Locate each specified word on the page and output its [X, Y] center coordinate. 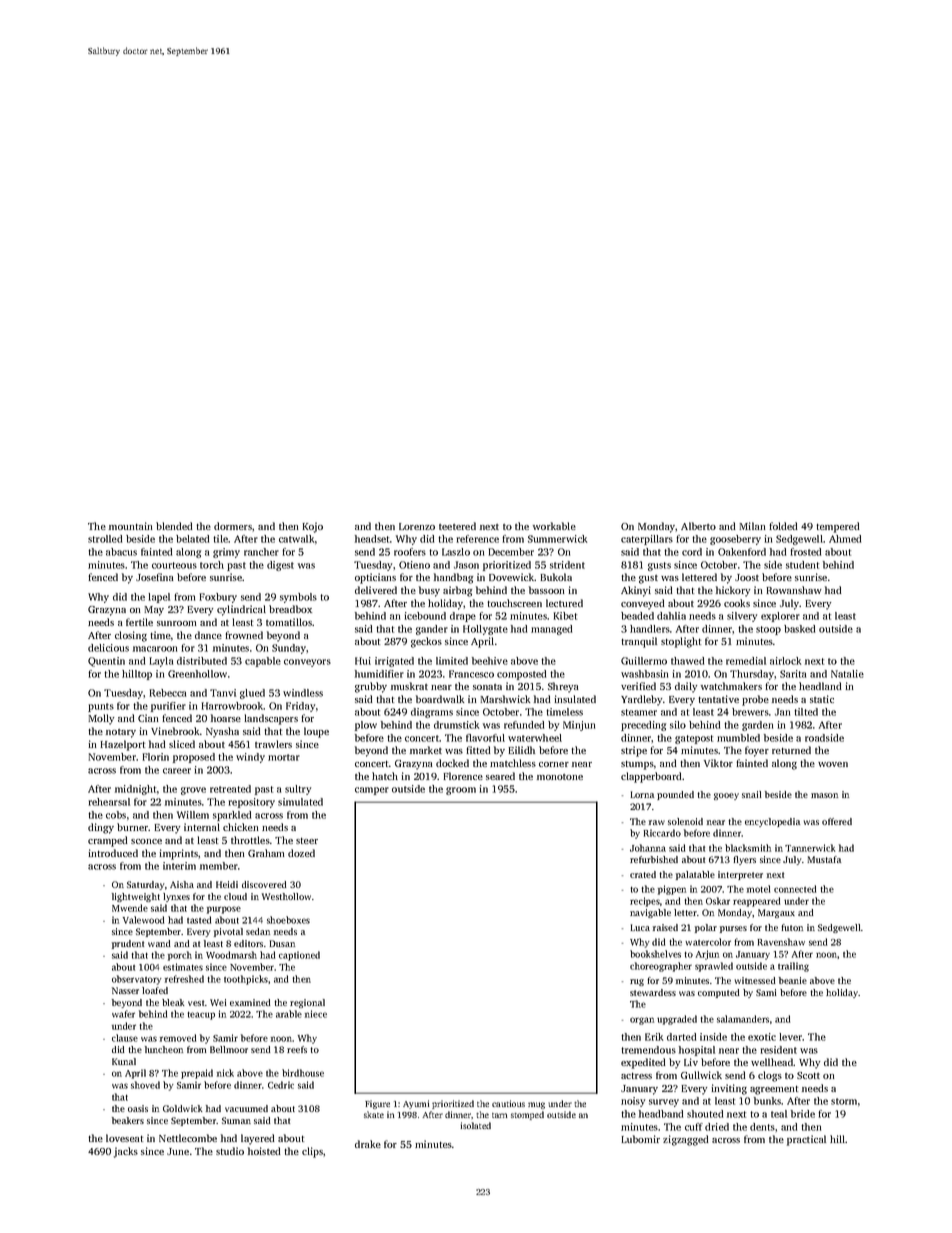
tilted [806, 712]
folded [783, 526]
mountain [131, 526]
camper [372, 791]
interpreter [740, 875]
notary [121, 733]
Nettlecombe [188, 1138]
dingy [101, 828]
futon [792, 927]
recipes [645, 902]
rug [637, 982]
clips [312, 1152]
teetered [457, 526]
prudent [128, 944]
